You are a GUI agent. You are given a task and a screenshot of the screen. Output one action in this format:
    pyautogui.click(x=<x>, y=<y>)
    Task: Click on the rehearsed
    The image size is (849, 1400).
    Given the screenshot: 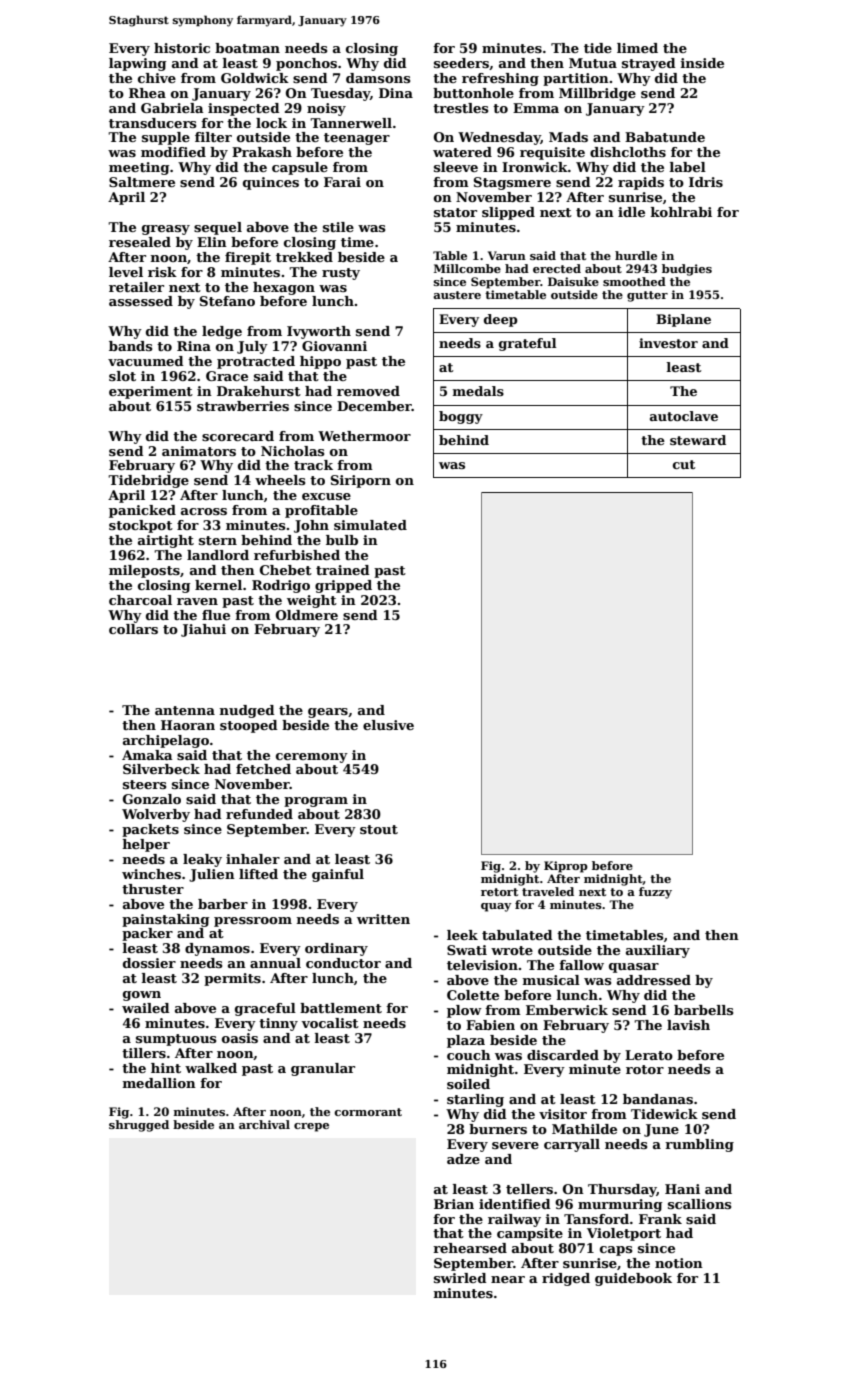 What is the action you would take?
    pyautogui.click(x=470, y=1248)
